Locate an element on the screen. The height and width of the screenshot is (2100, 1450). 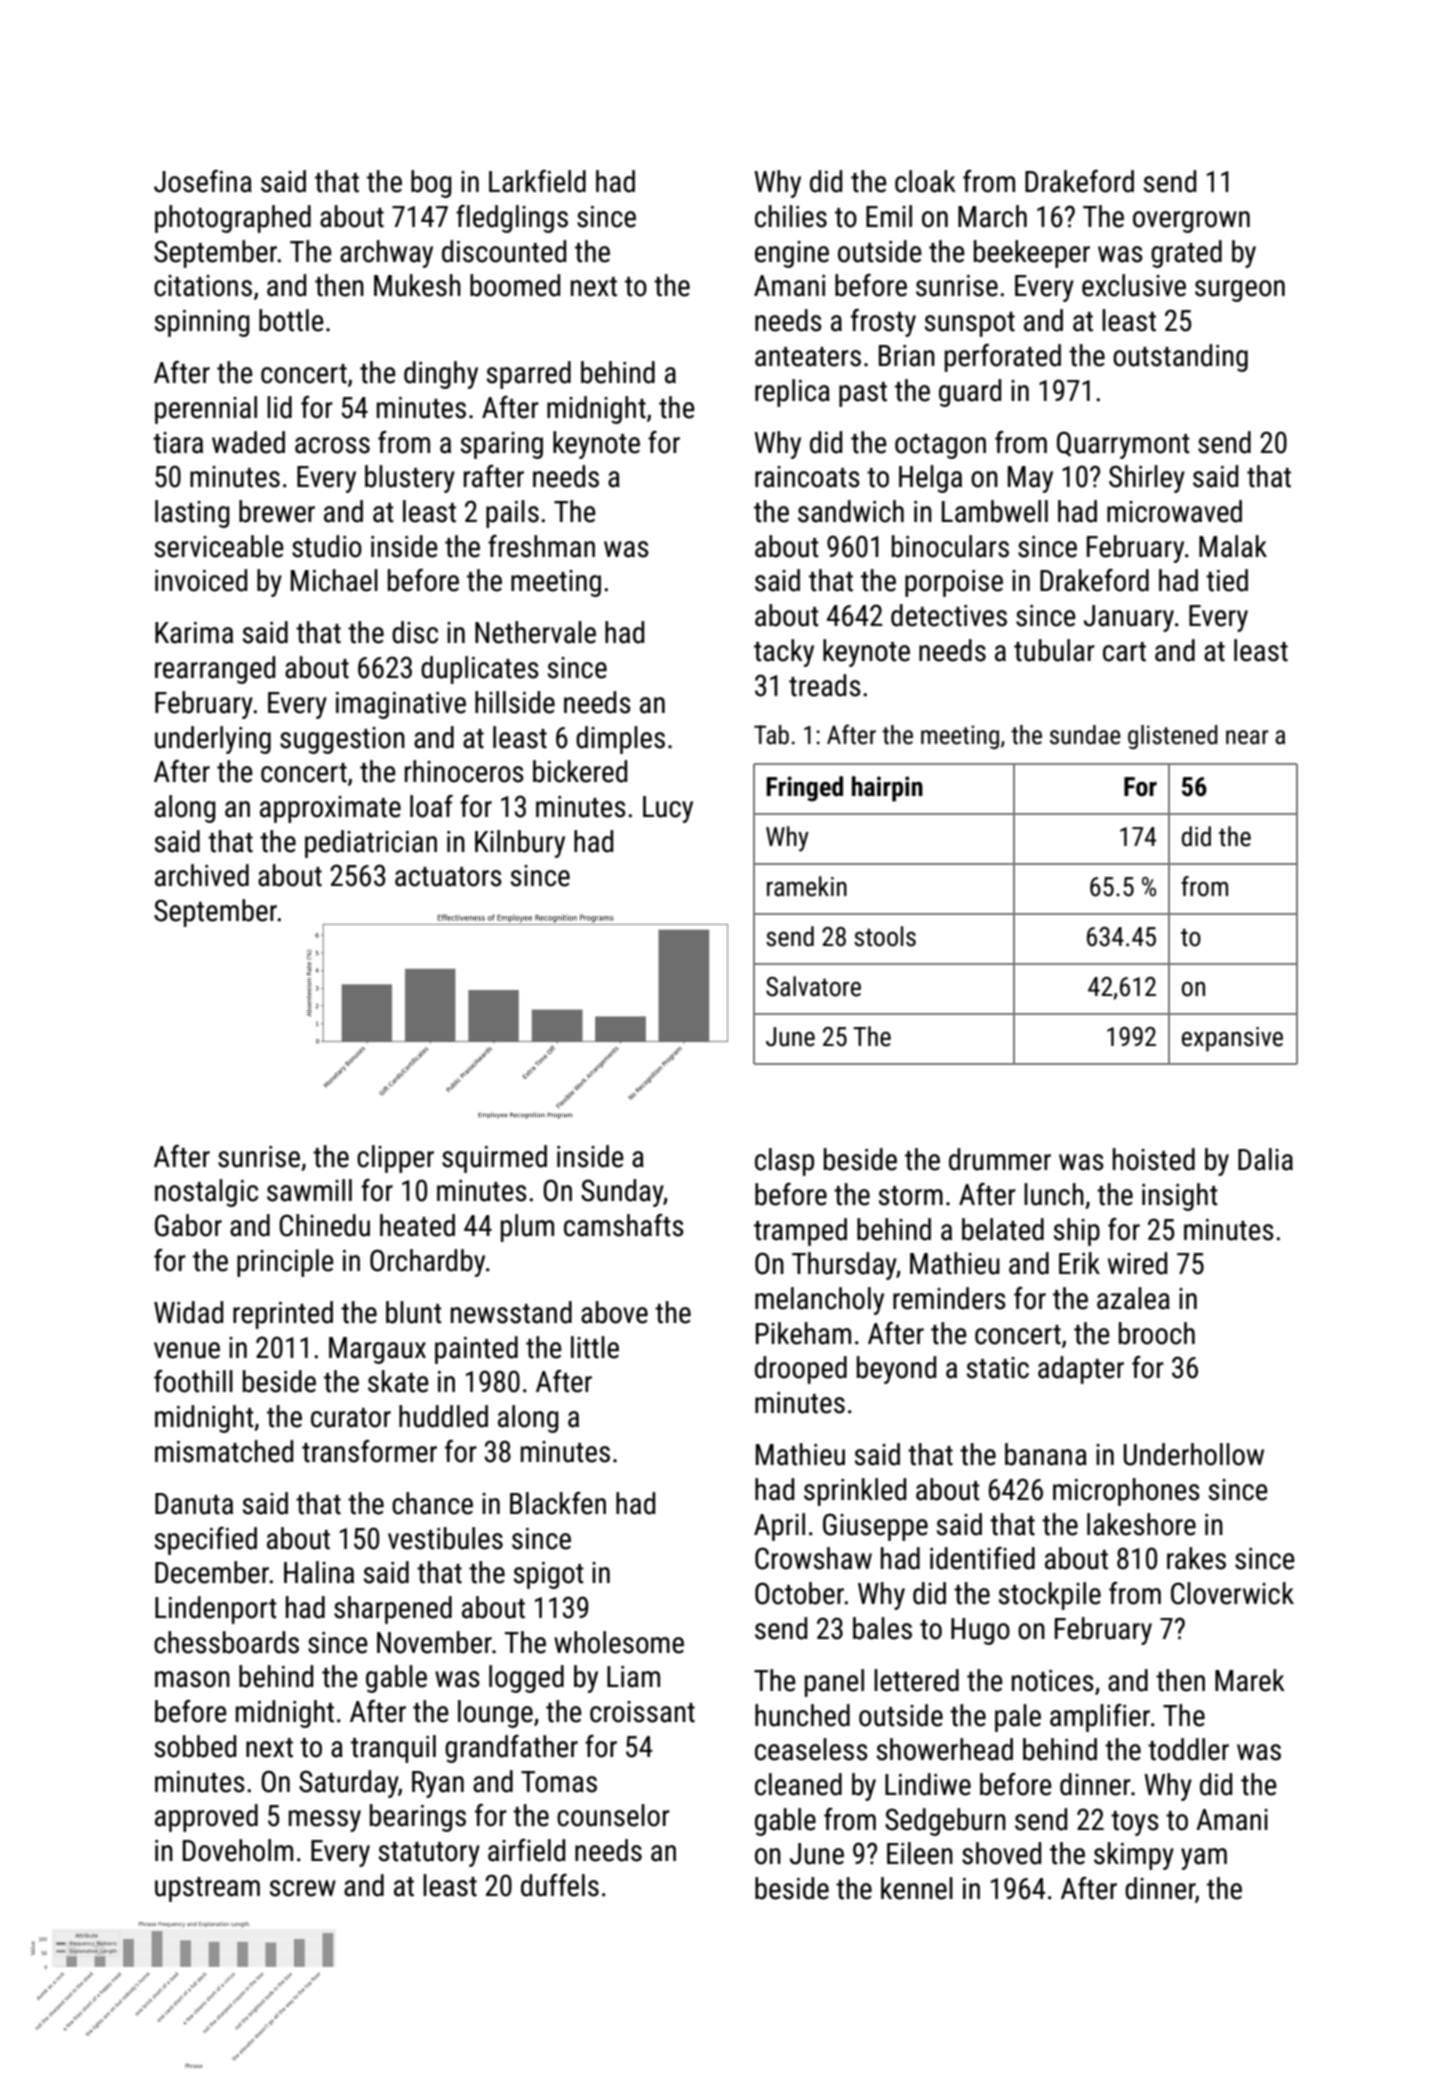
chilies is located at coordinates (791, 216).
